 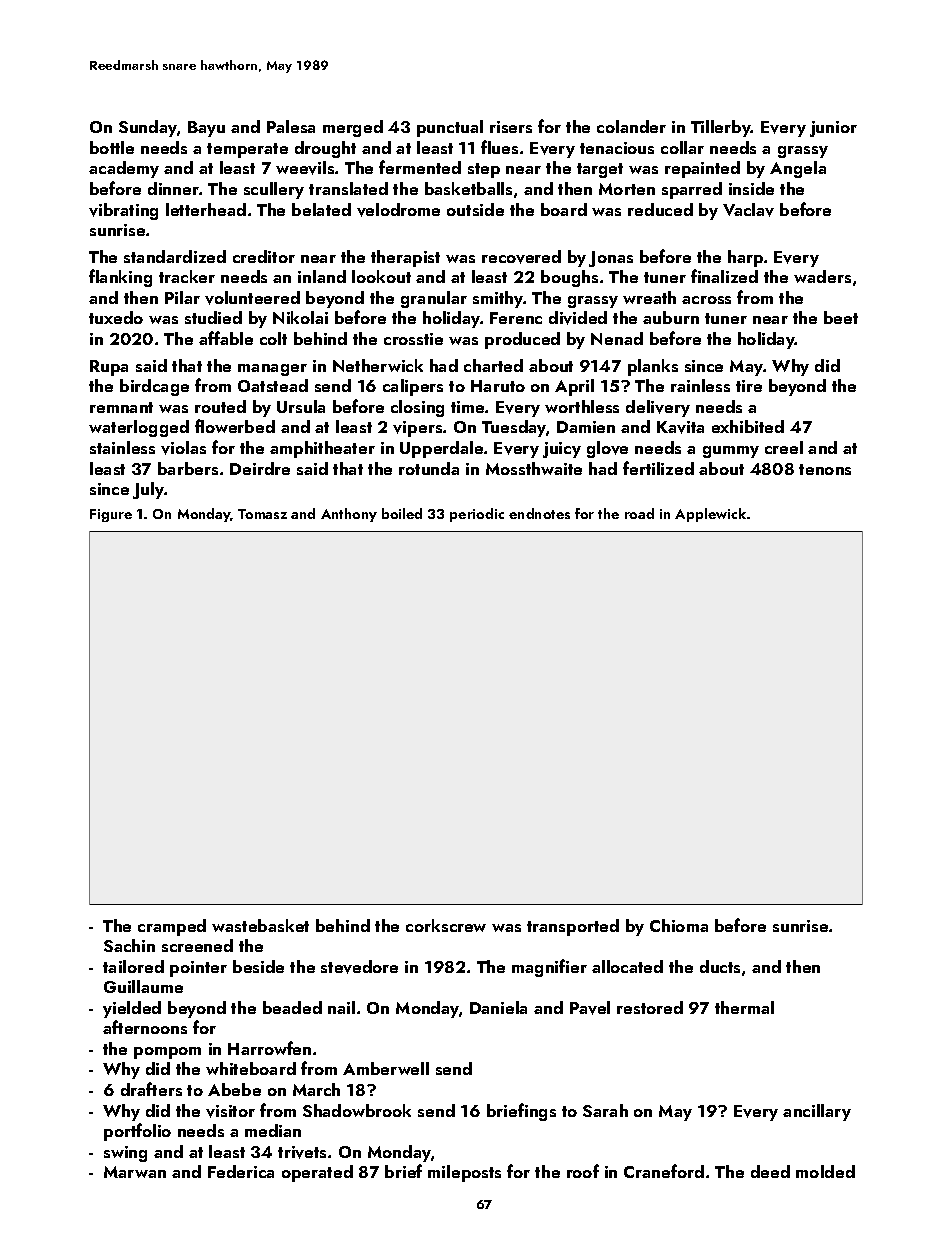 I want to click on Amberwell, so click(x=386, y=1068).
